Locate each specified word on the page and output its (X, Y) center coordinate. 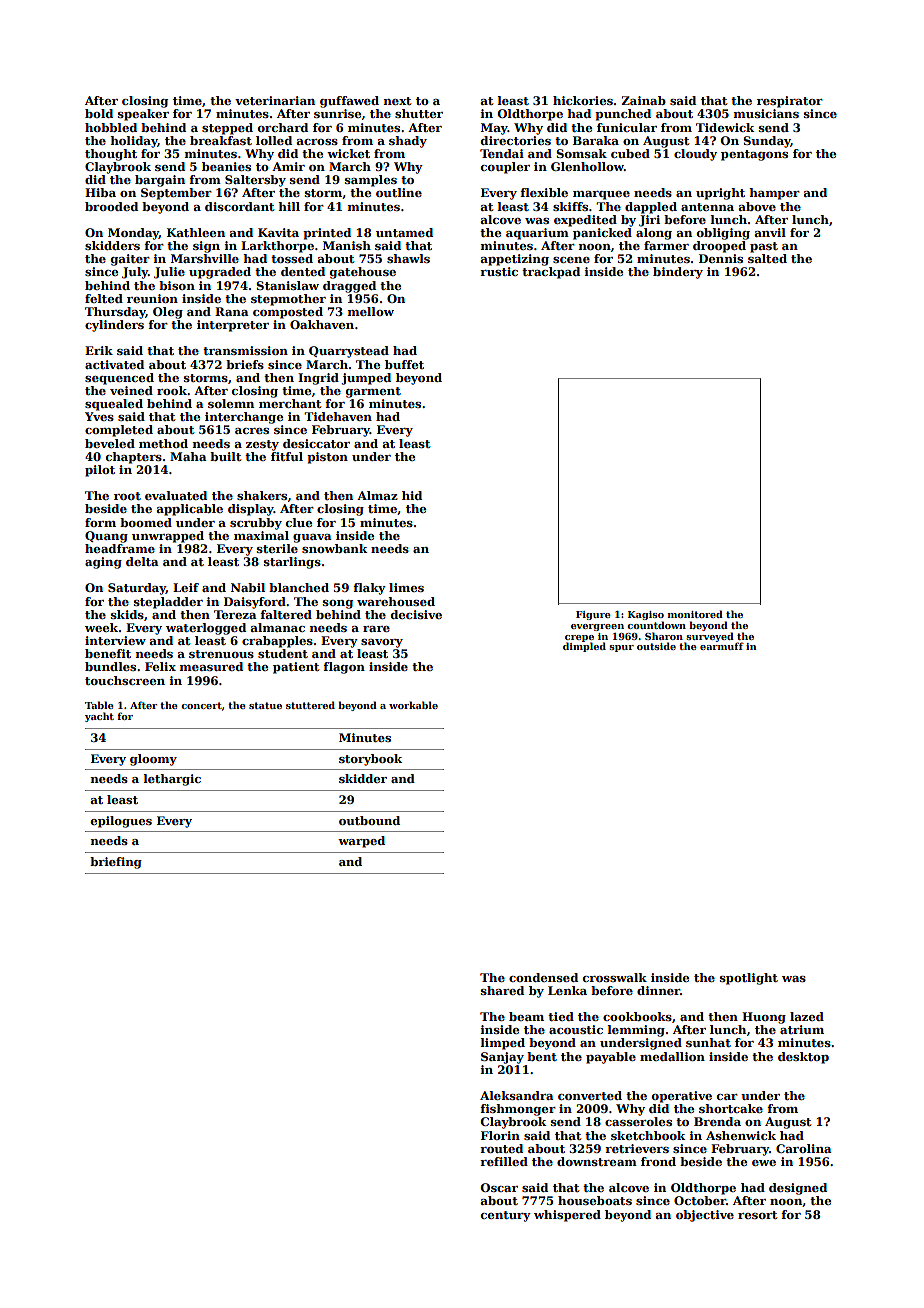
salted (767, 258)
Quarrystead (349, 352)
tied (561, 1016)
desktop (803, 1058)
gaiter (130, 260)
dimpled (584, 647)
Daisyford (255, 603)
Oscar (499, 1187)
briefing (116, 863)
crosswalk (615, 977)
